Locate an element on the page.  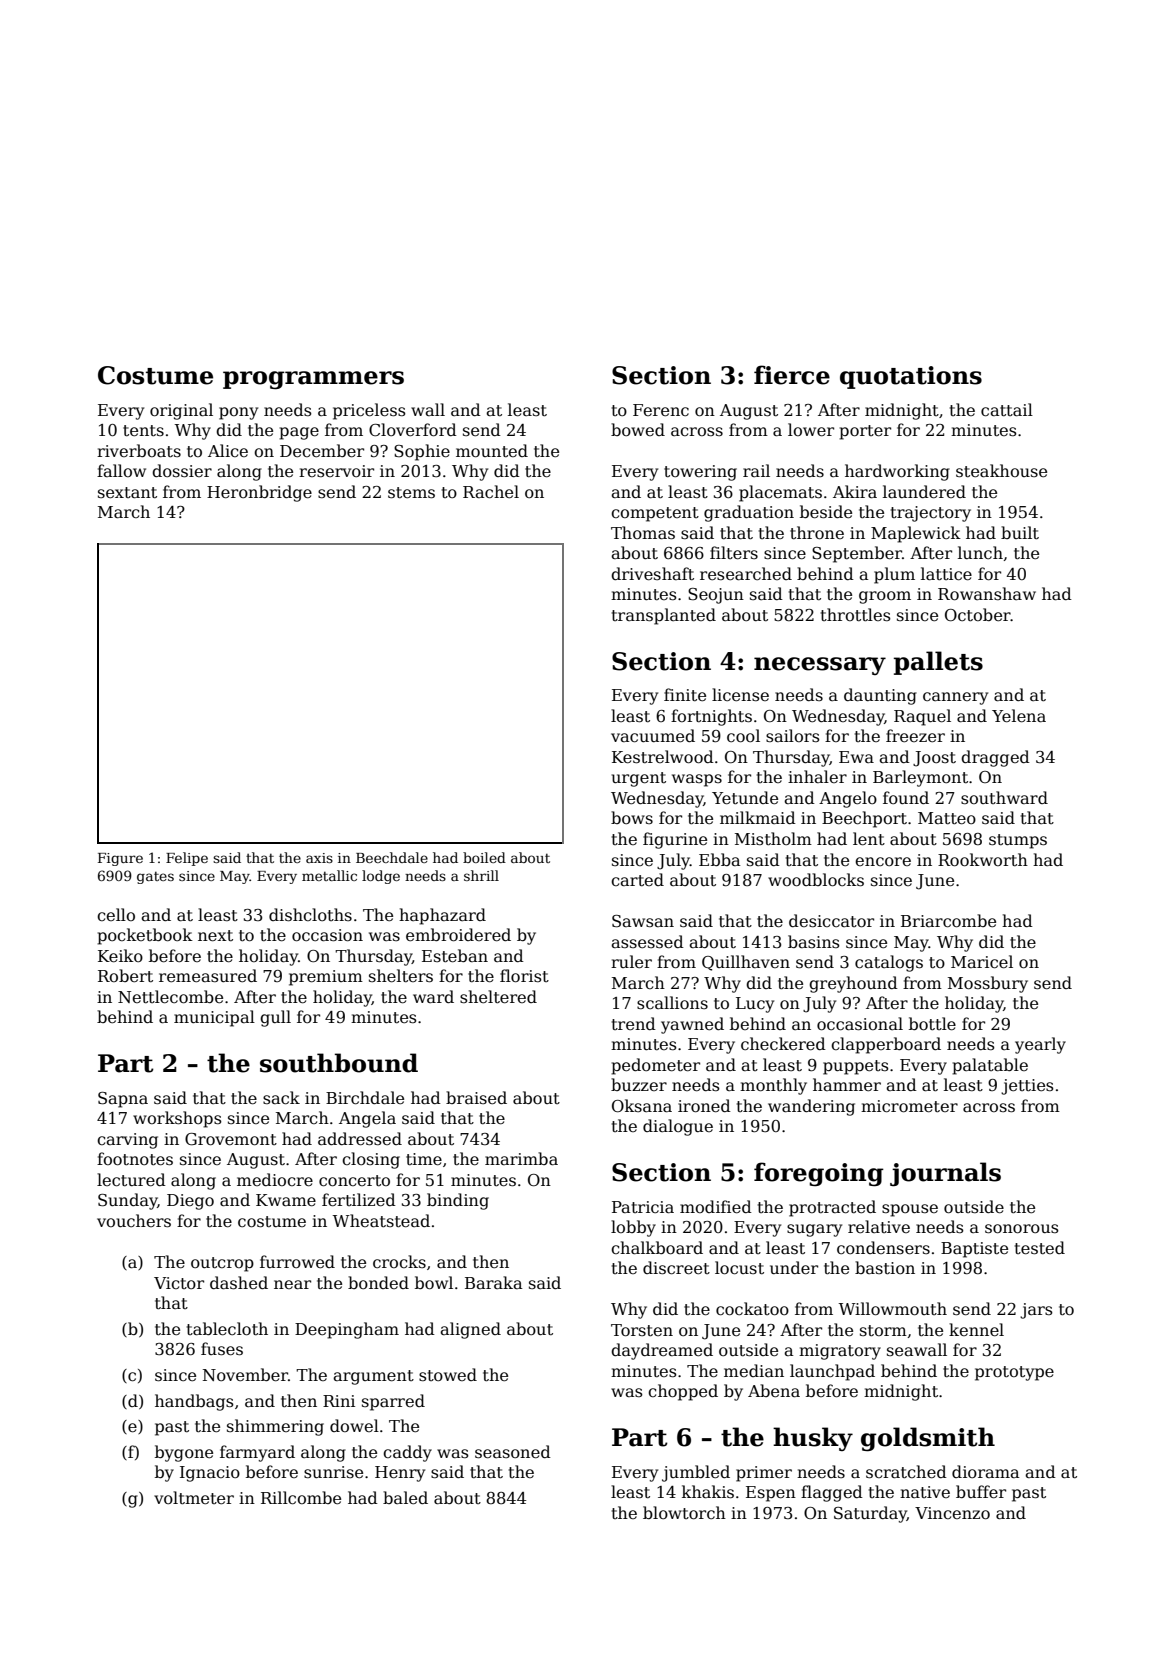
voltmeter is located at coordinates (194, 1498).
